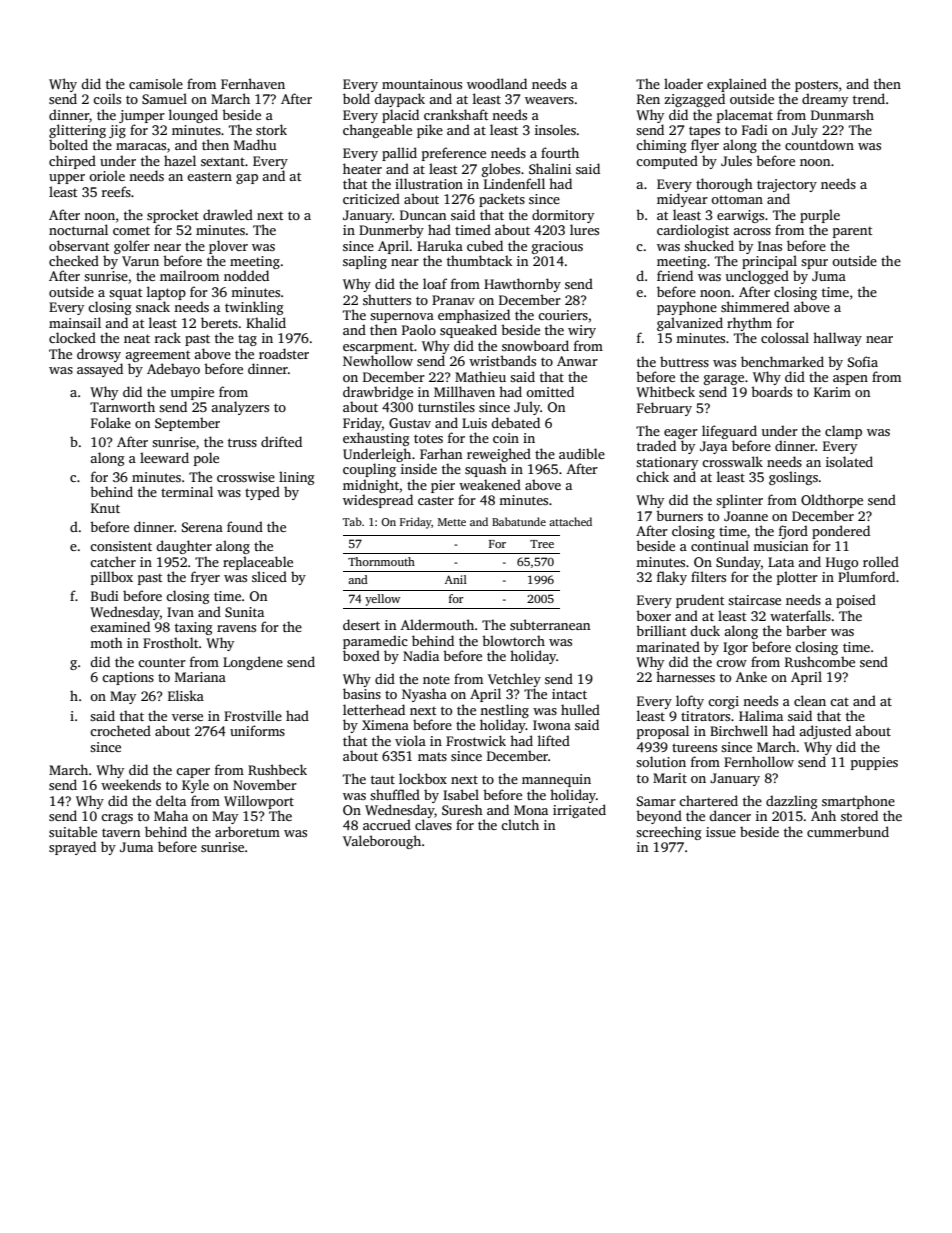  I want to click on adjusted, so click(825, 732).
